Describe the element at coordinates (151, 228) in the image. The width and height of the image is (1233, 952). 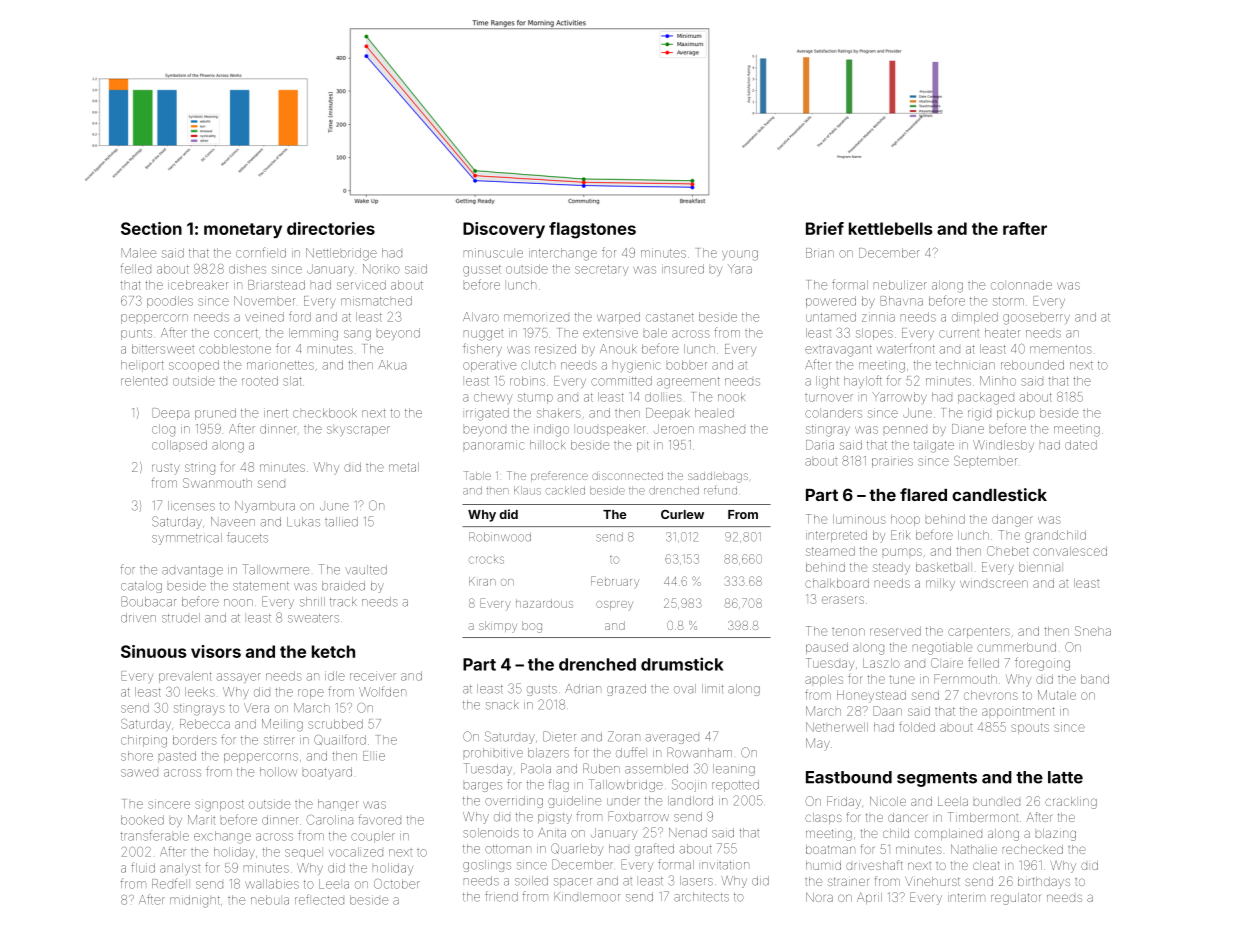
I see `Section` at that location.
